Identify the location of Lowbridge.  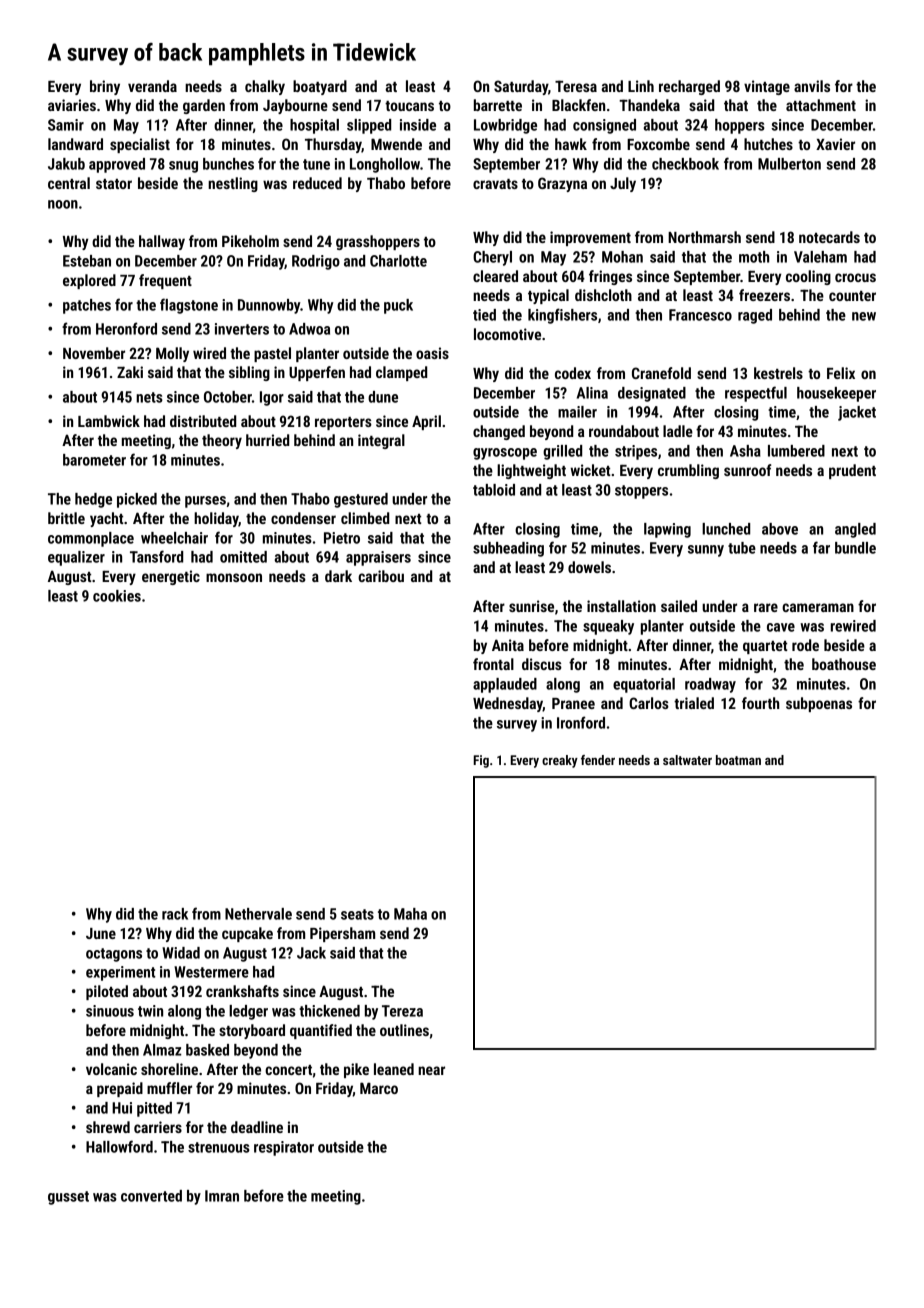
(505, 126).
